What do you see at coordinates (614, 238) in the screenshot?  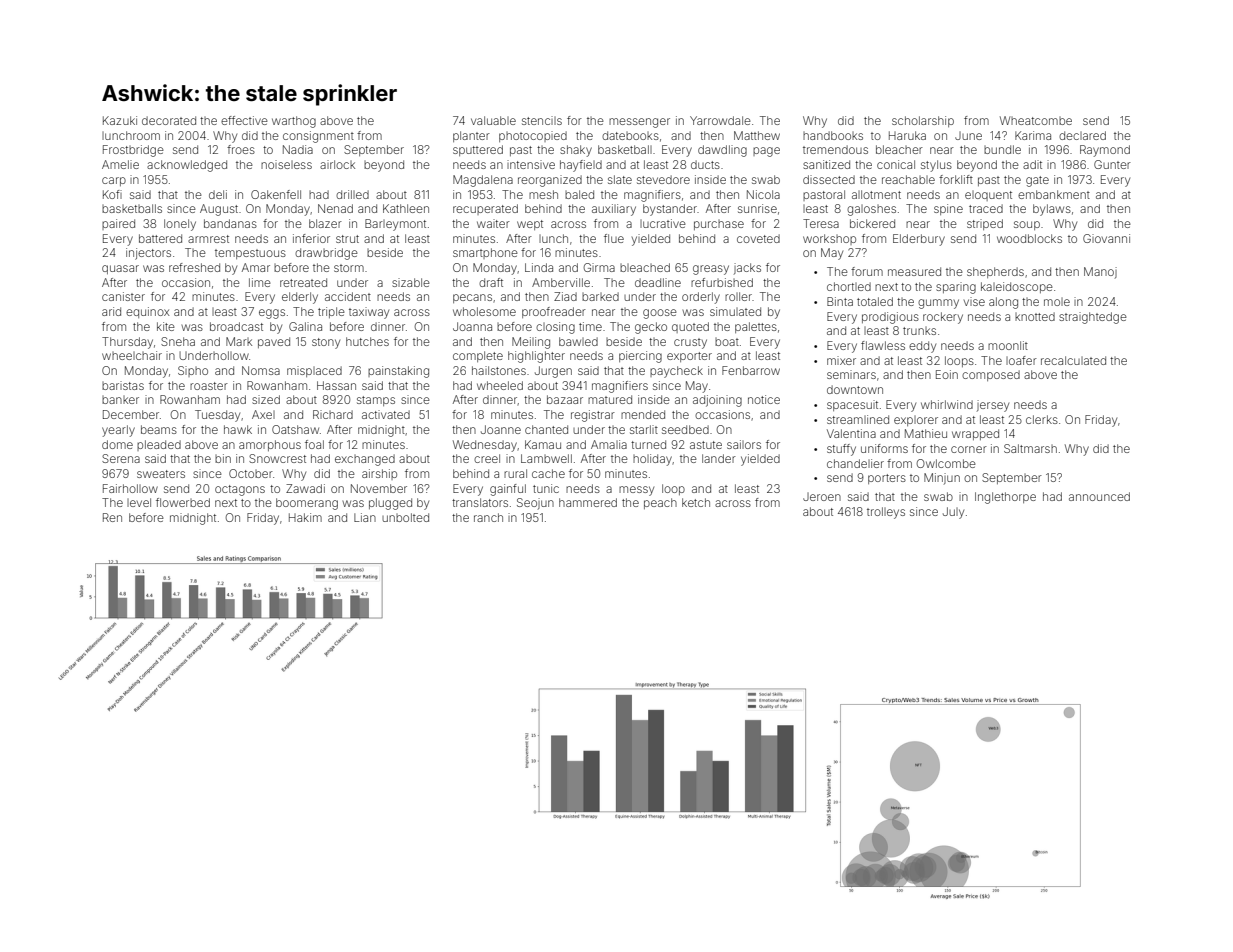 I see `flue` at bounding box center [614, 238].
